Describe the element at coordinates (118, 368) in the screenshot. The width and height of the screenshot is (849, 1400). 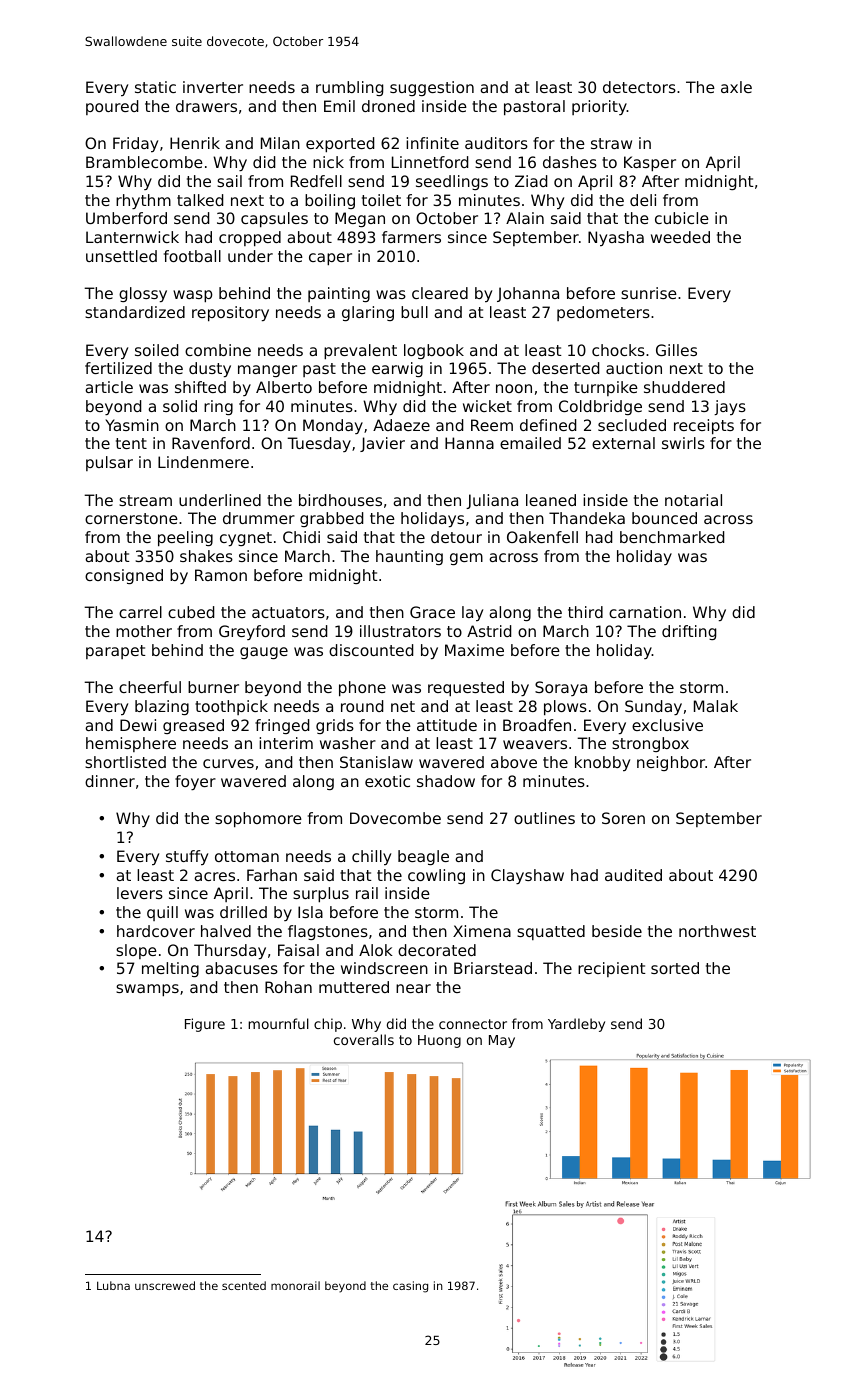
I see `fertilized` at that location.
